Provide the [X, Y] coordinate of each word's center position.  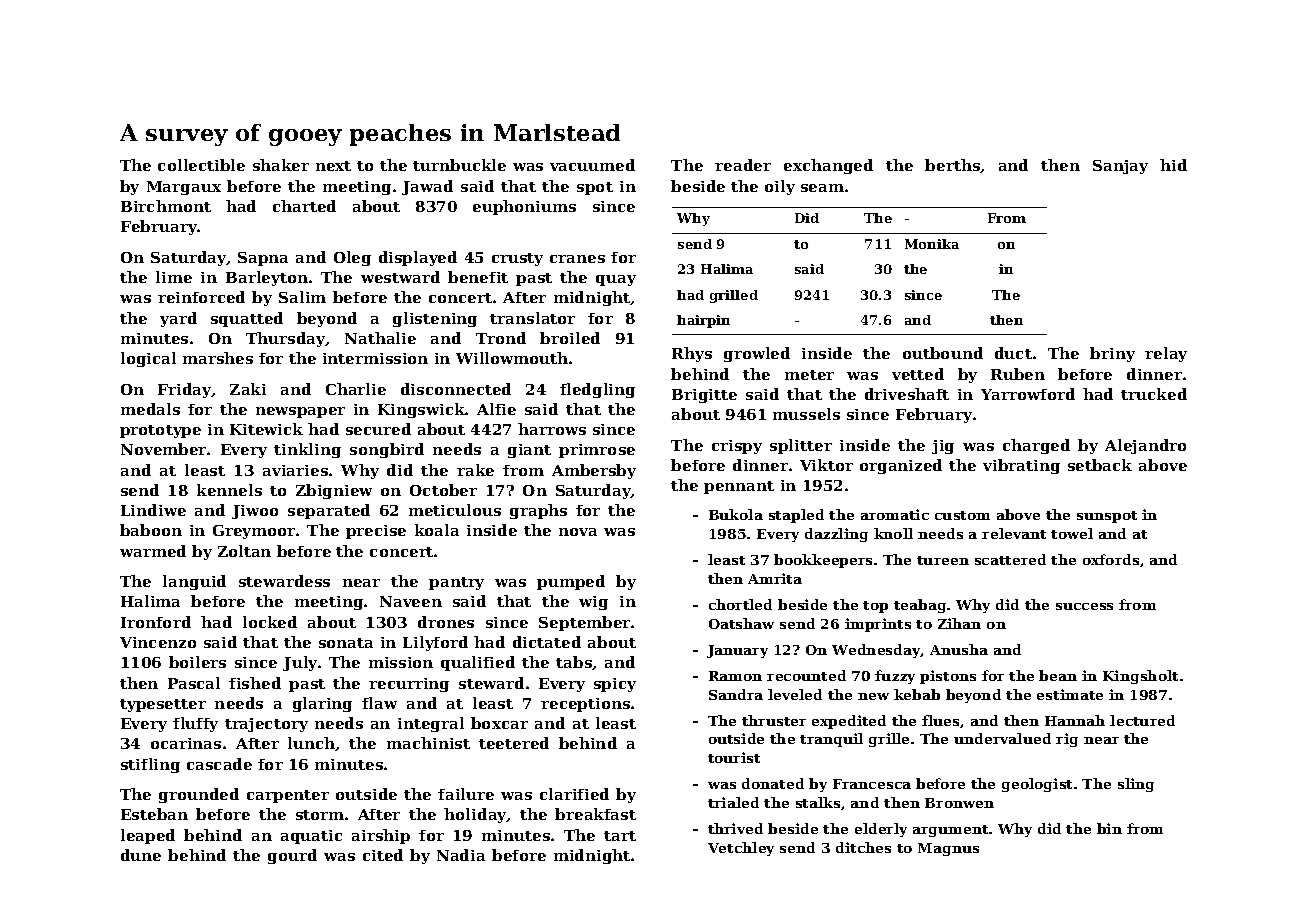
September [585, 623]
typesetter [163, 705]
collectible [201, 165]
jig [943, 447]
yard [178, 319]
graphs [538, 511]
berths [952, 165]
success [1084, 606]
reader [743, 165]
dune [141, 855]
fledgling [597, 390]
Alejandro [1145, 446]
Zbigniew [334, 491]
